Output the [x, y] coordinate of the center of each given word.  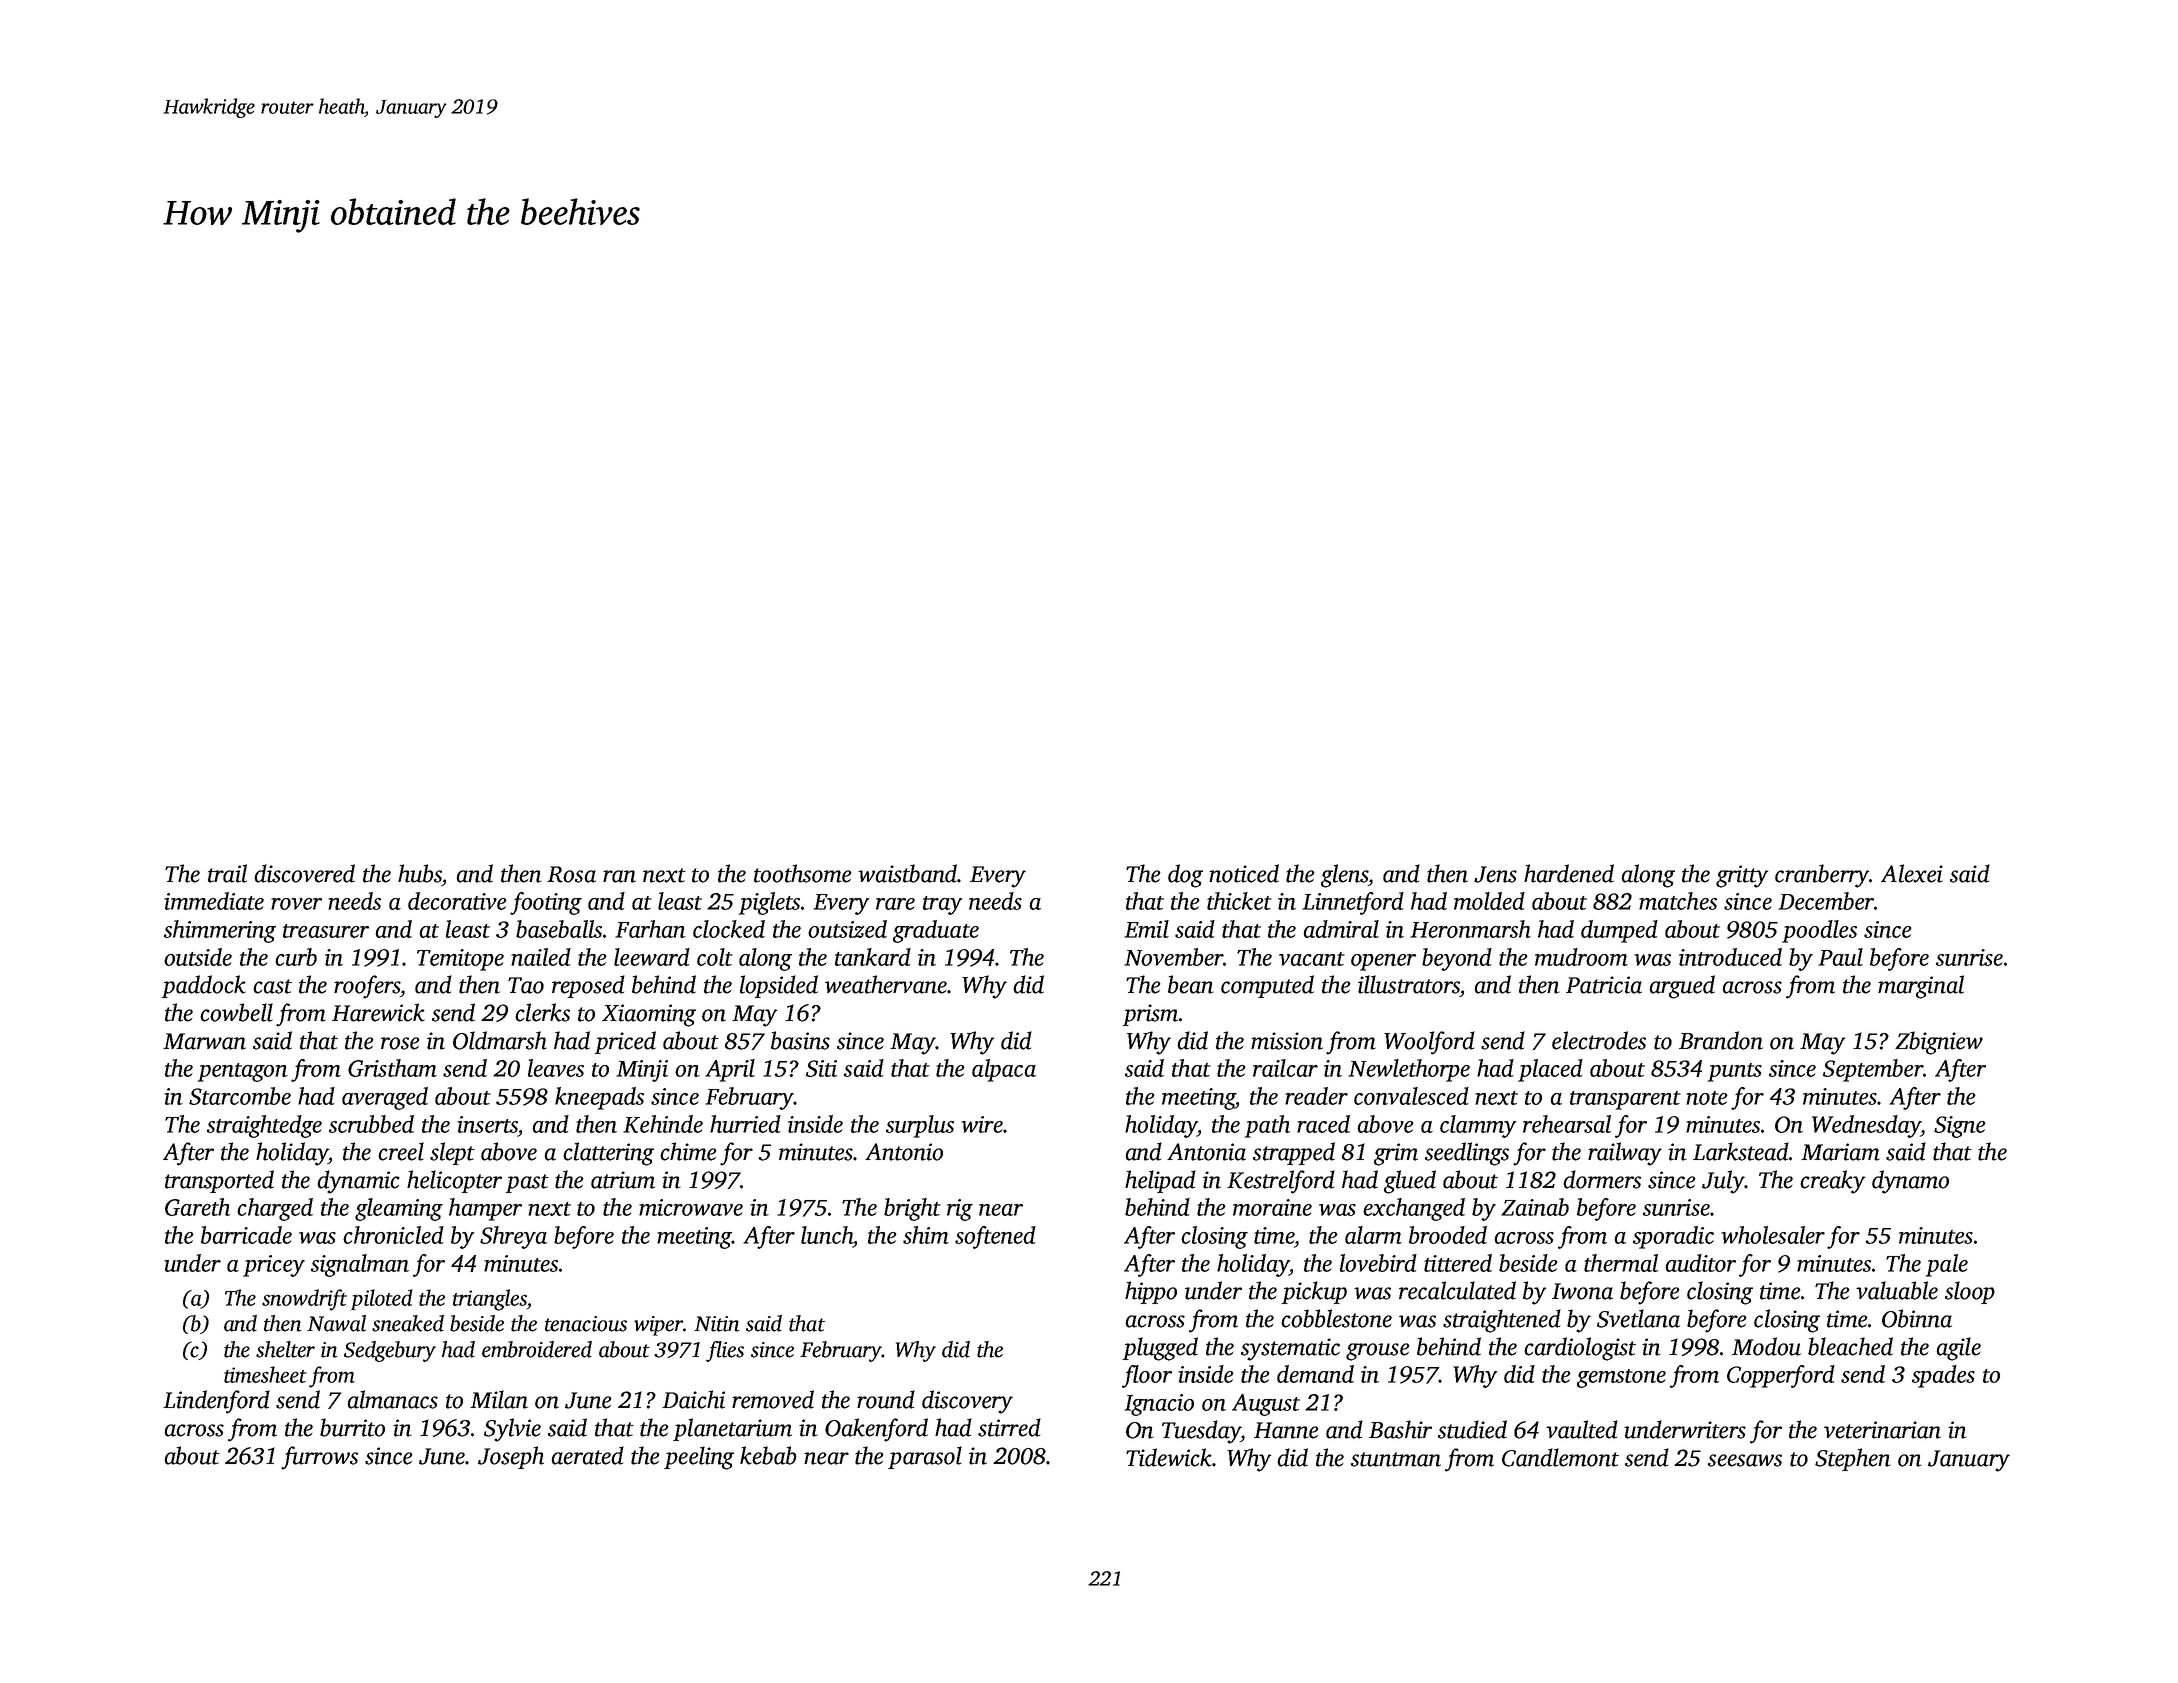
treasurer [326, 931]
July [1723, 1182]
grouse [1378, 1352]
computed [1267, 986]
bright [912, 1209]
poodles [1819, 931]
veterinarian [1882, 1430]
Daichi [693, 1399]
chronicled [393, 1235]
